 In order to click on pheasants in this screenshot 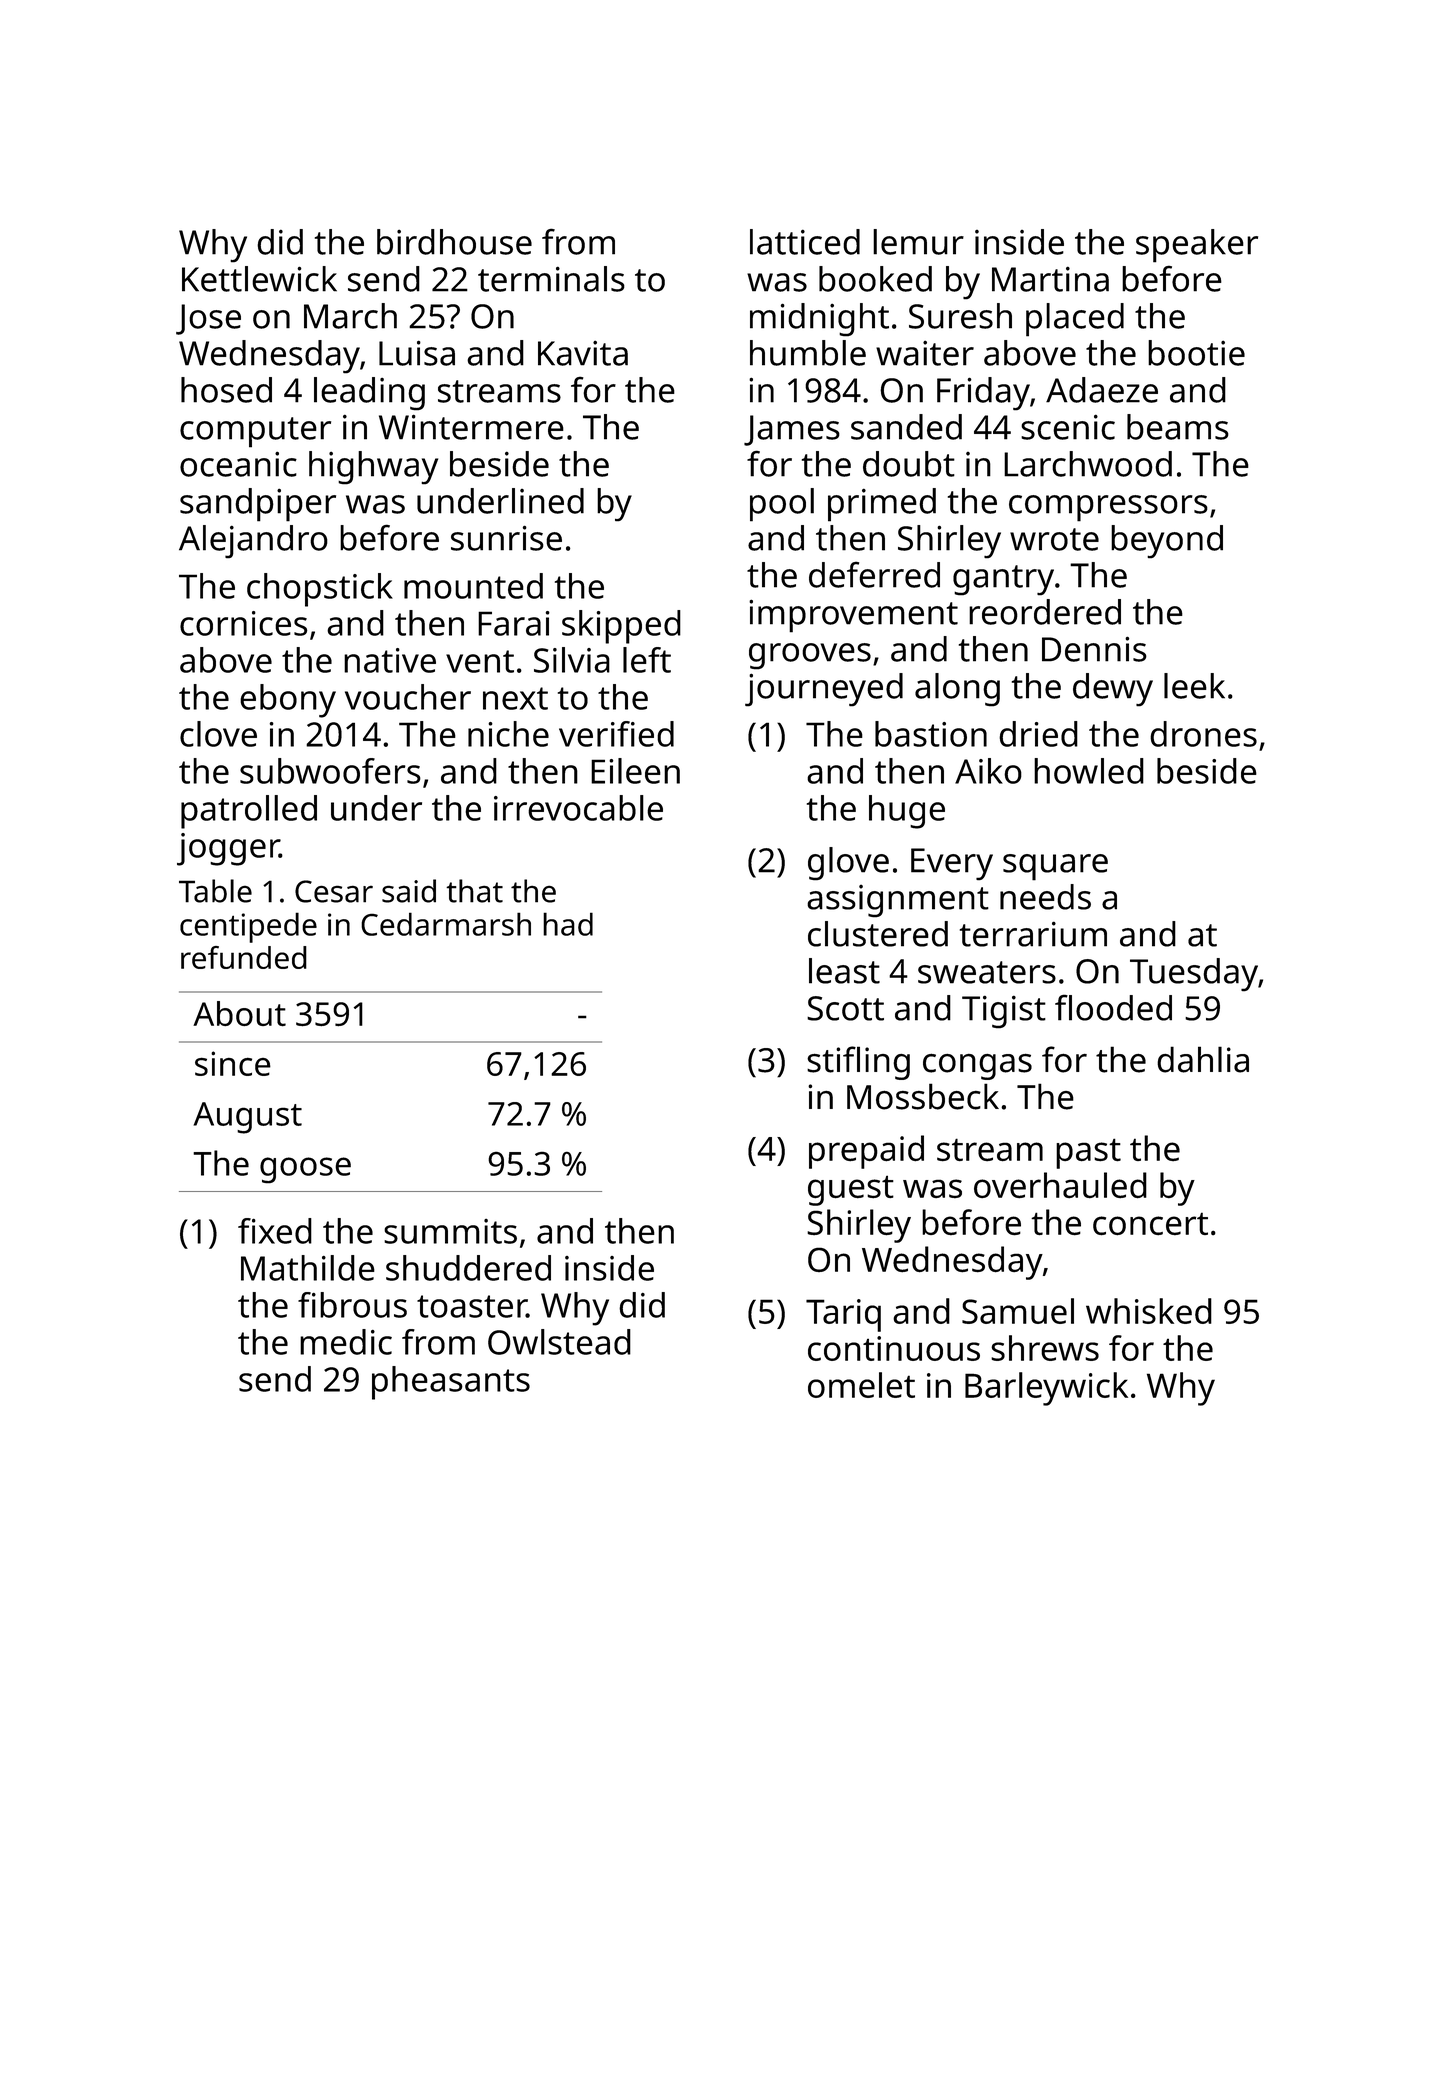, I will do `click(451, 1383)`.
